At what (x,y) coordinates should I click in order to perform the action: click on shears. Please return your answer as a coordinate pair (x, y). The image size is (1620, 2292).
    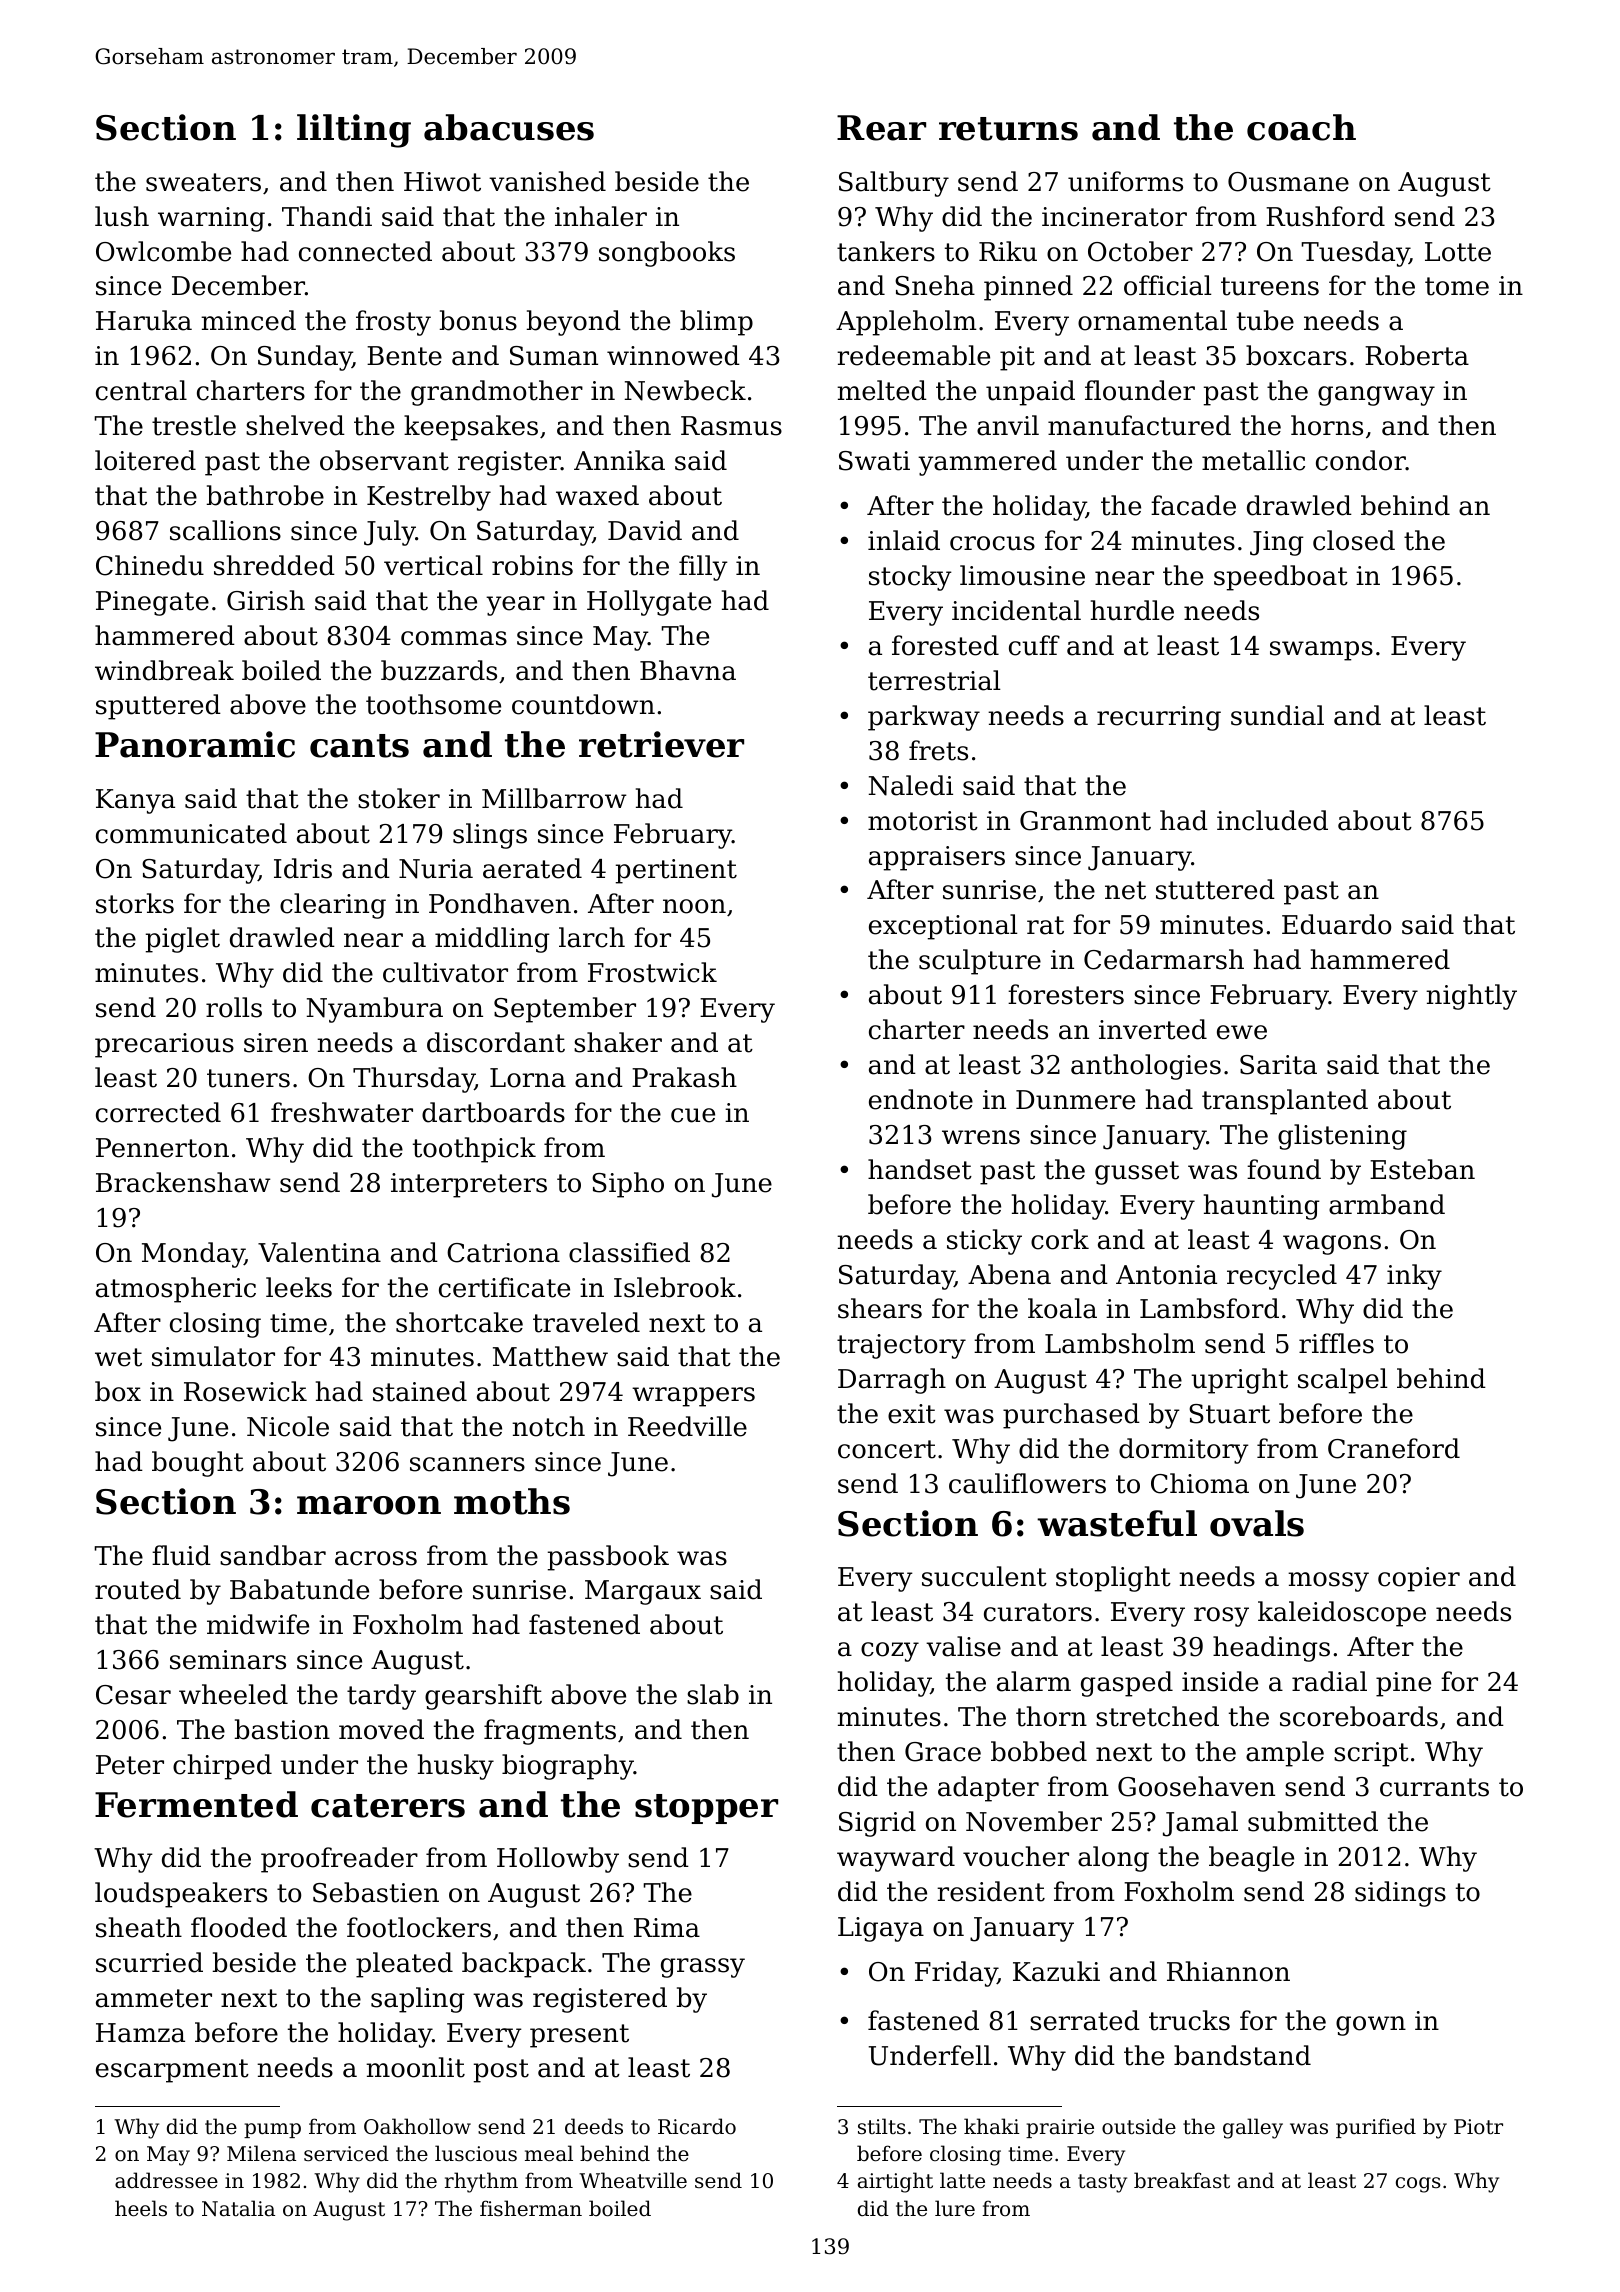
    Looking at the image, I should click on (880, 1308).
